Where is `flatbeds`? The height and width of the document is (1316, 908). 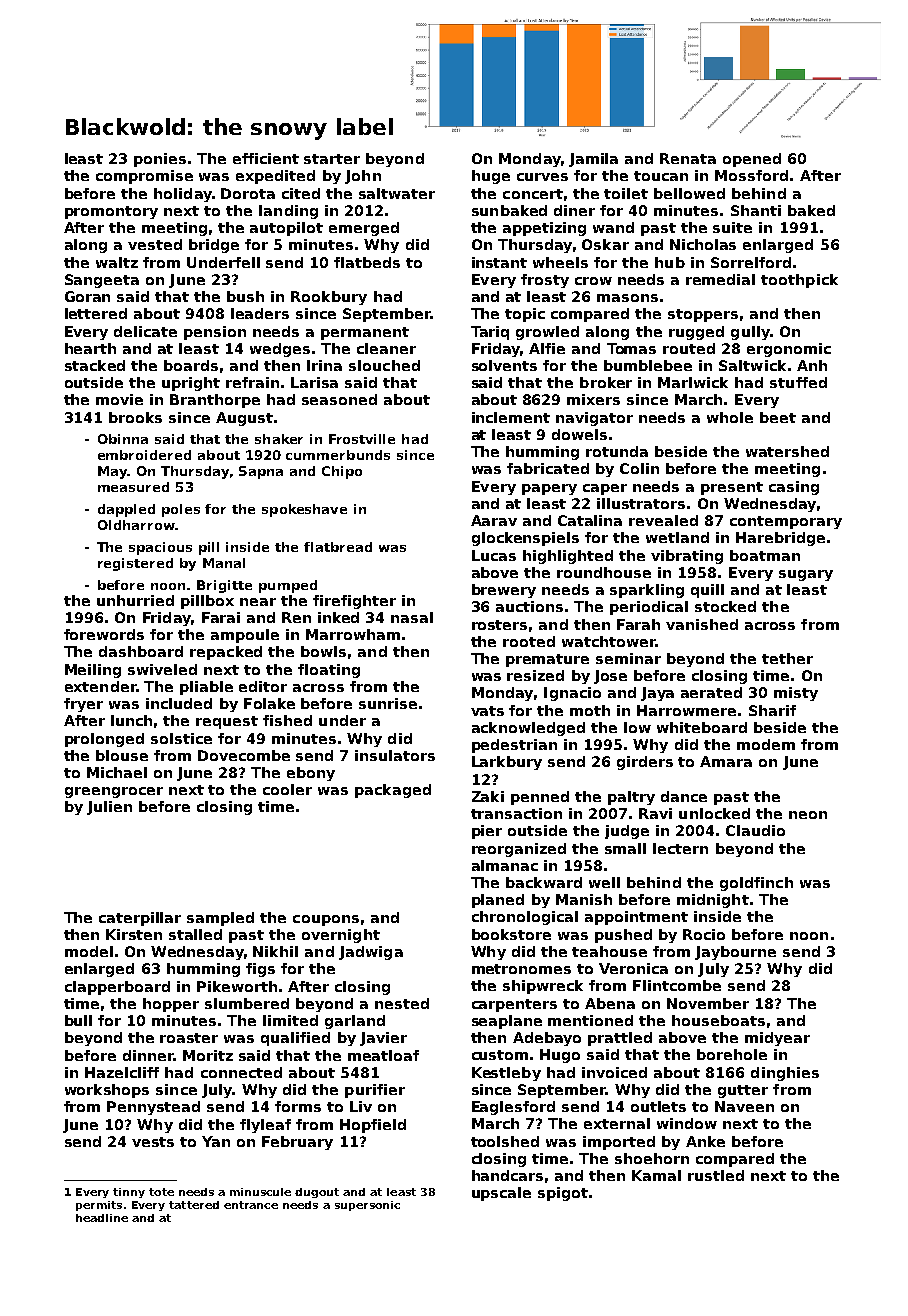
flatbeds is located at coordinates (367, 262).
